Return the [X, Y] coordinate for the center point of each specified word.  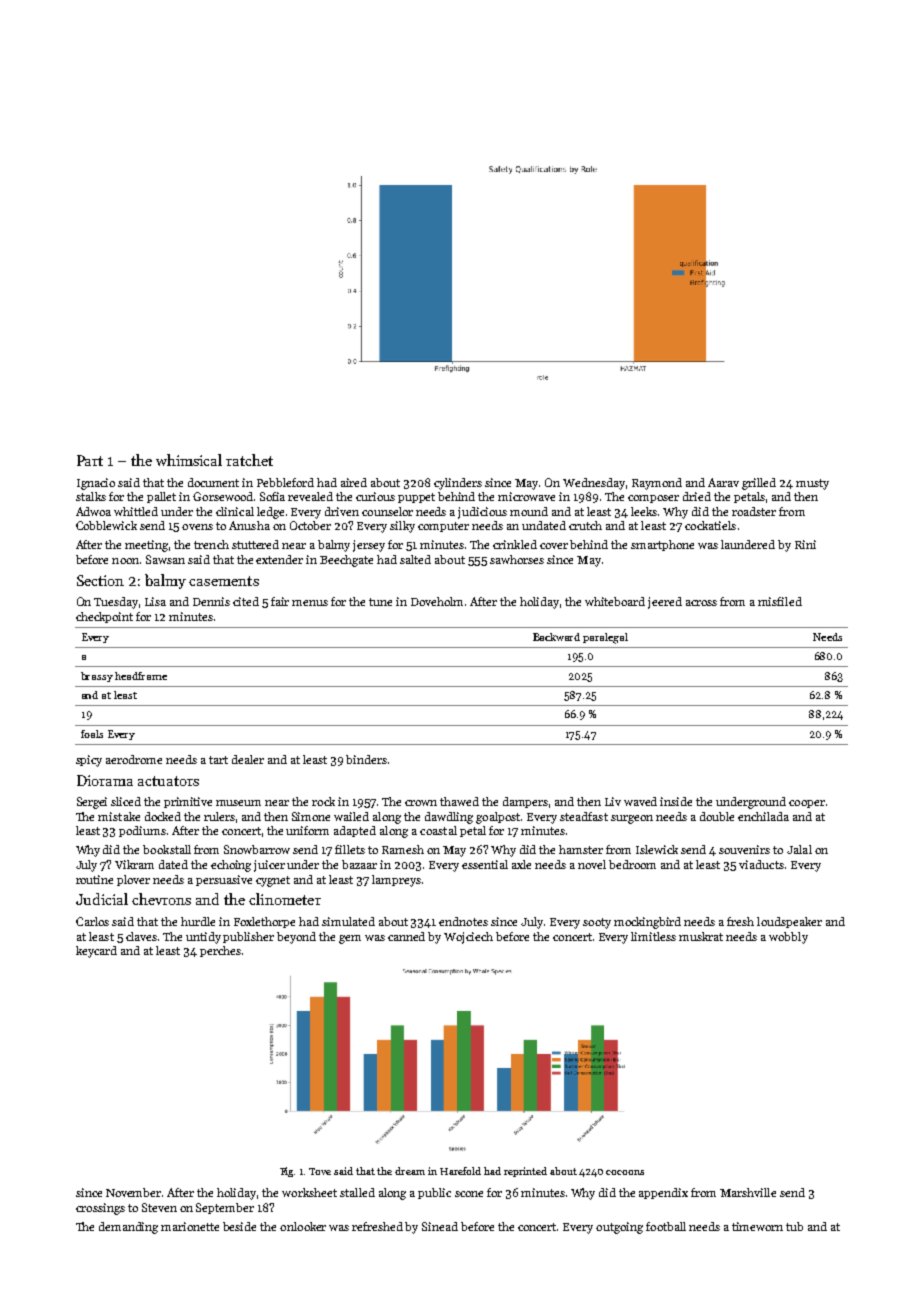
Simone [311, 816]
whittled [136, 511]
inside [676, 801]
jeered [665, 603]
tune [380, 602]
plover [133, 880]
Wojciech [468, 938]
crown [421, 803]
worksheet [309, 1192]
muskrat [701, 936]
